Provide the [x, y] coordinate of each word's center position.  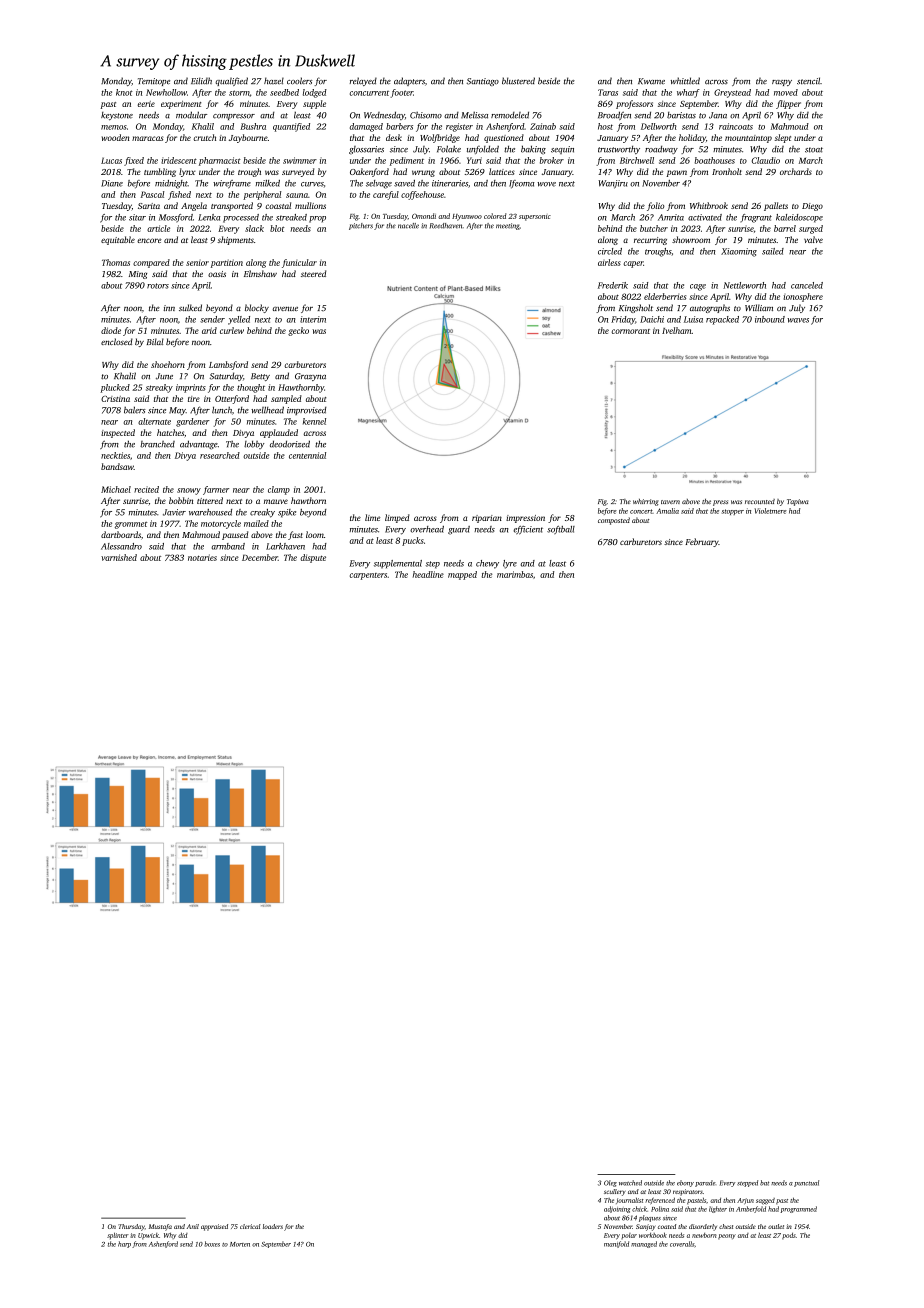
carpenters [368, 576]
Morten [240, 1244]
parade [705, 1183]
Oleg [610, 1183]
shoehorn [168, 364]
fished [179, 195]
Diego [812, 207]
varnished [119, 557]
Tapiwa [798, 502]
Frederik [613, 285]
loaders [273, 1226]
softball [561, 530]
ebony [685, 1183]
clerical [250, 1226]
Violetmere [771, 511]
